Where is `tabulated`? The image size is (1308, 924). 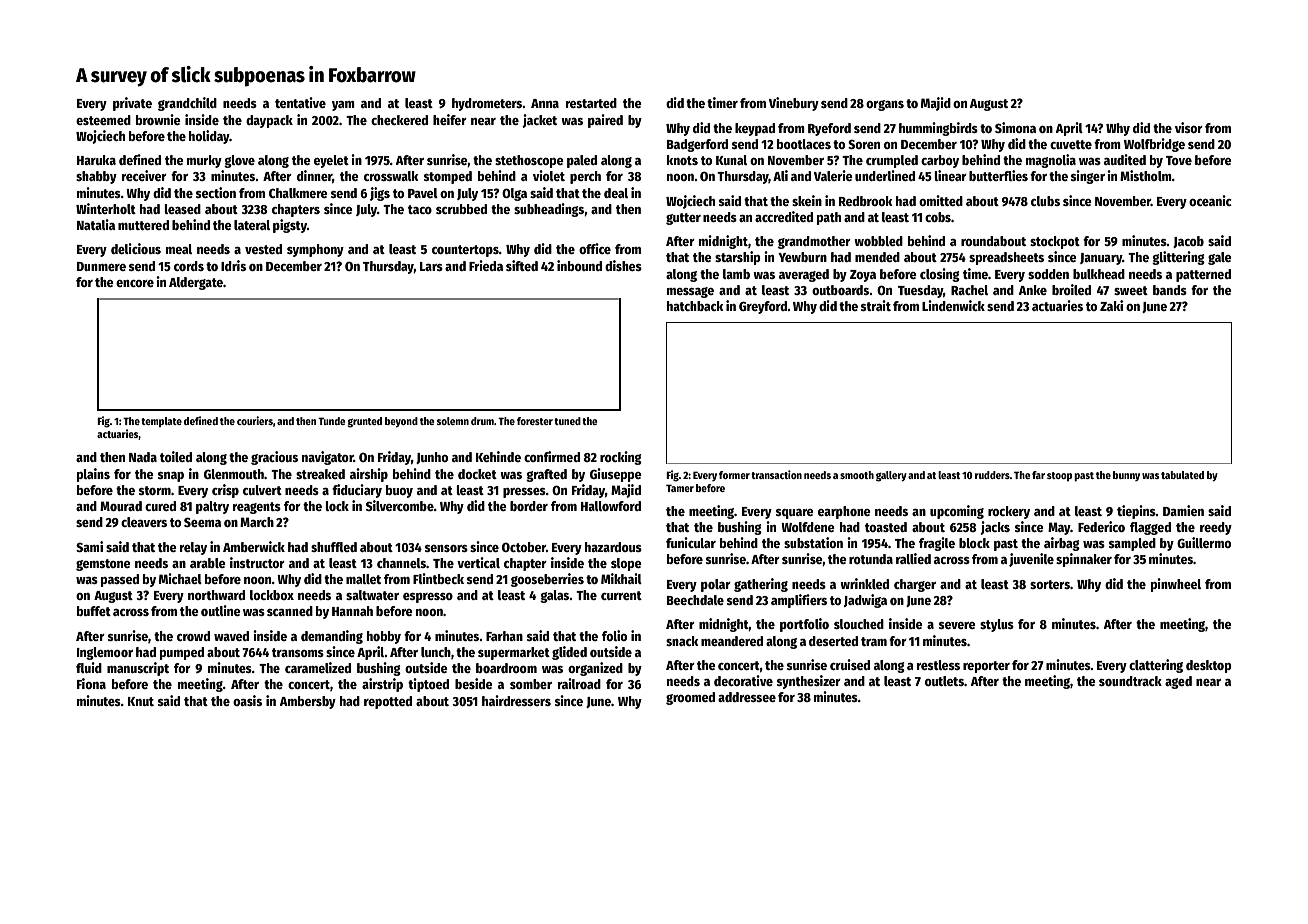 tabulated is located at coordinates (1182, 475).
